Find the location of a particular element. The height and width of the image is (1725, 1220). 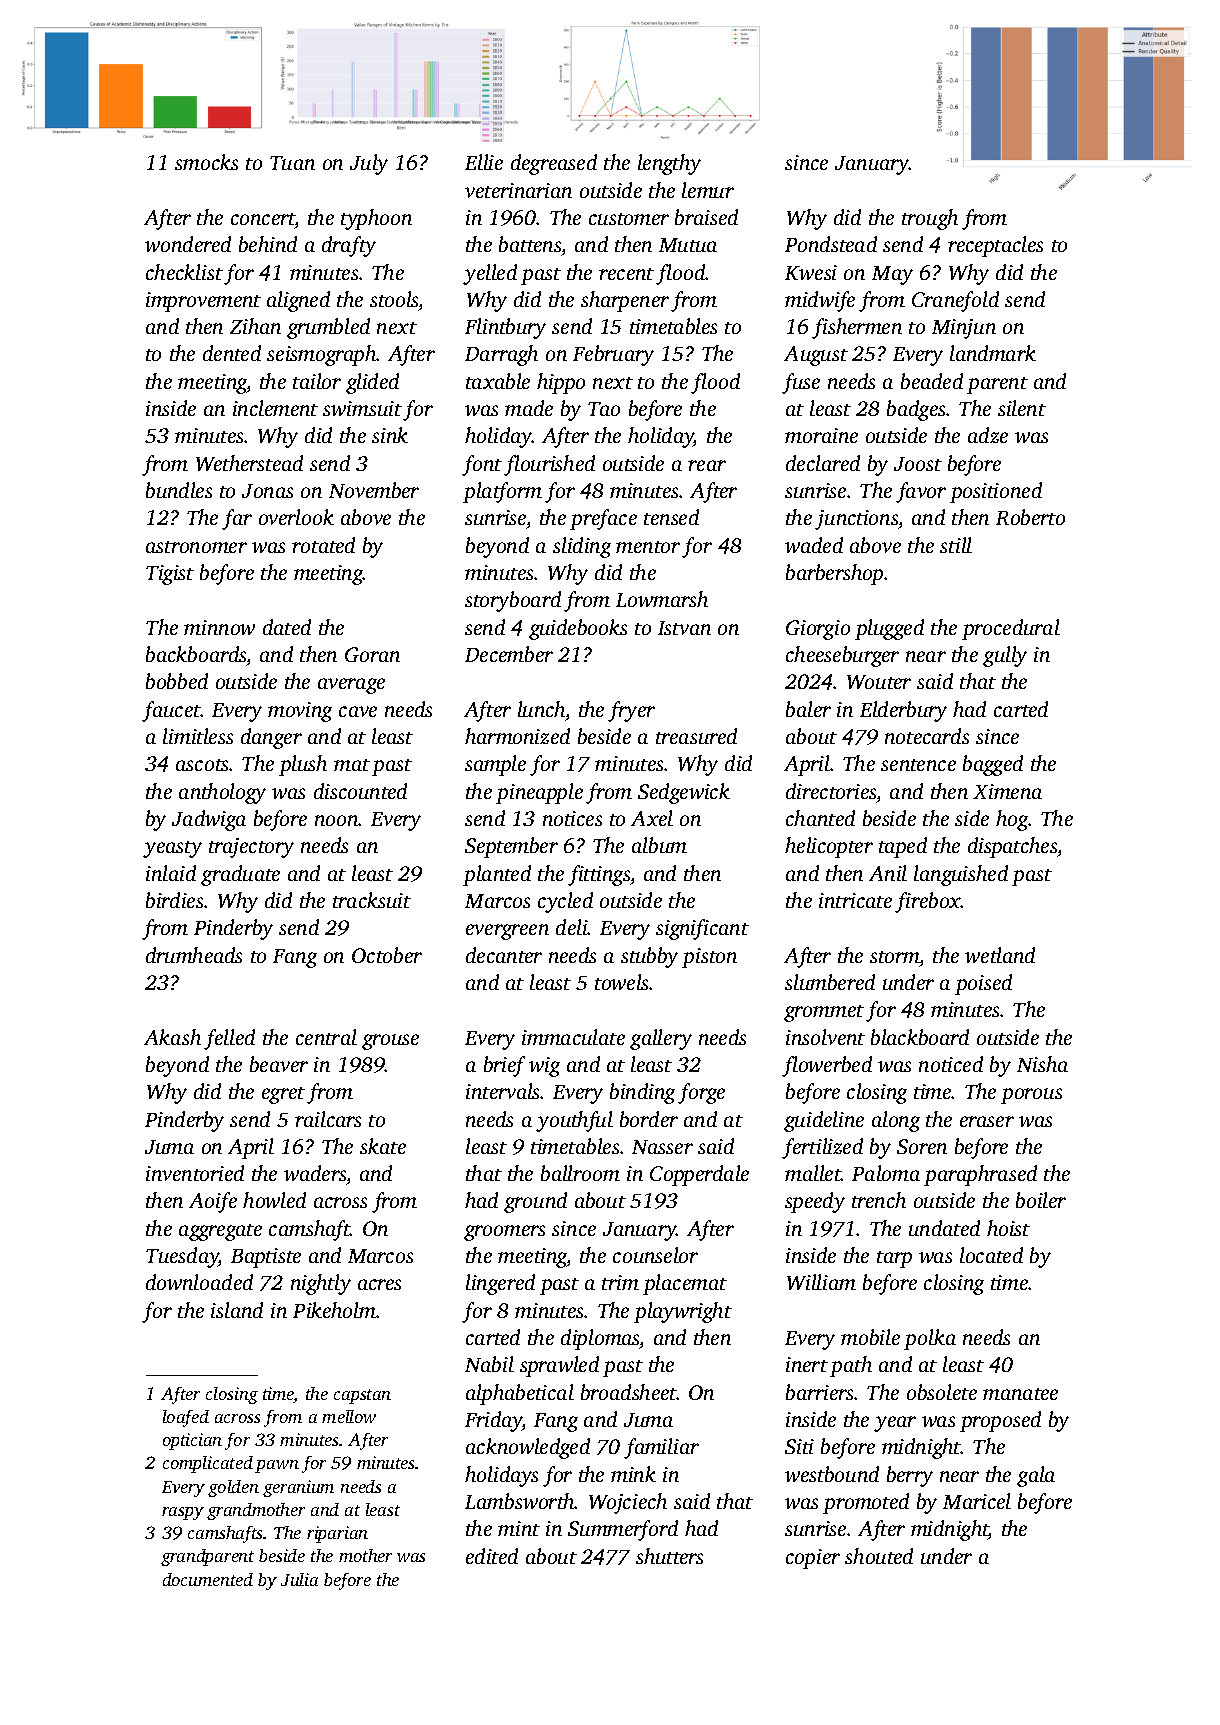

Tuan is located at coordinates (292, 163).
